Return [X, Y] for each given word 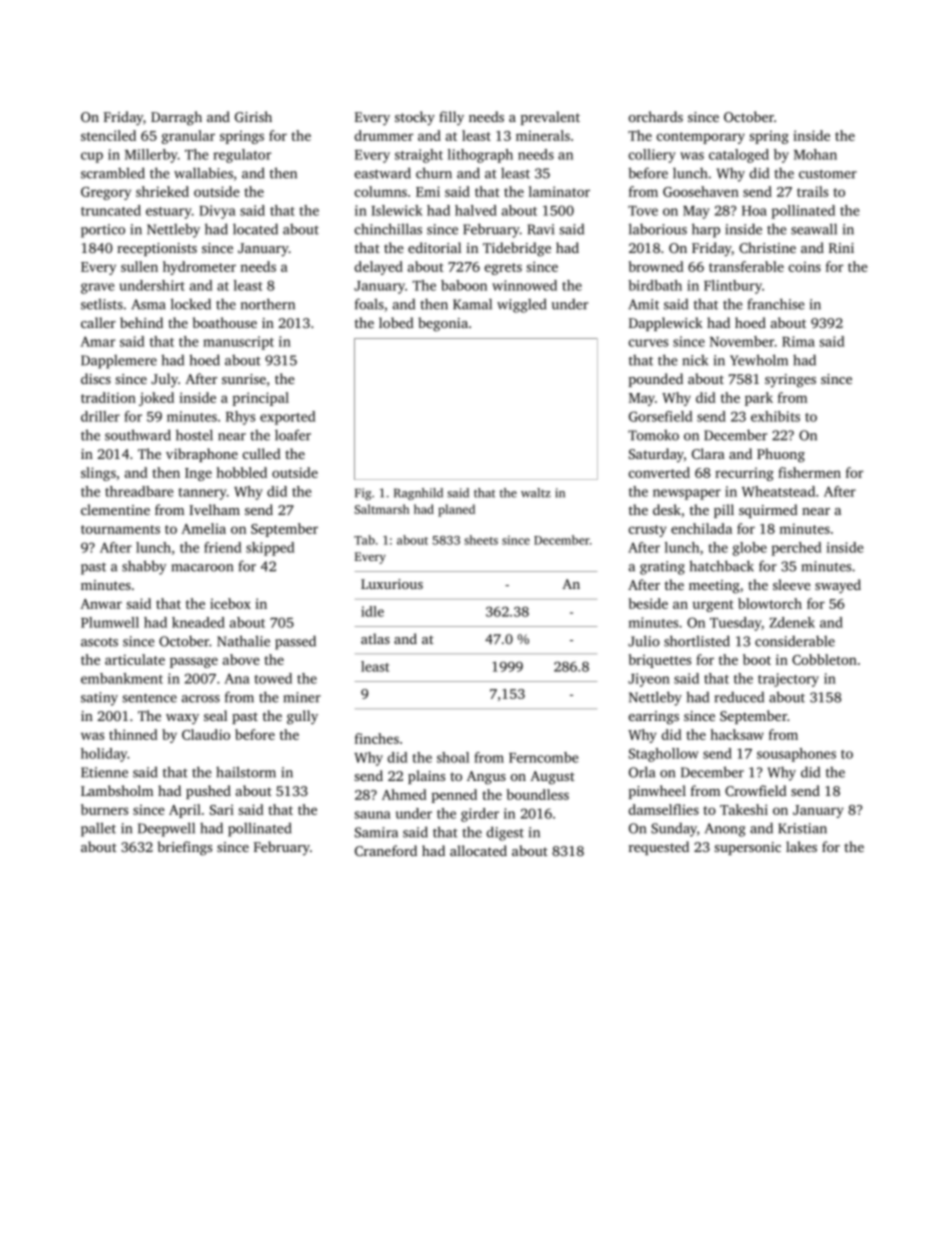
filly [451, 118]
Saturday [656, 455]
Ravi [541, 229]
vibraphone [202, 455]
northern [268, 304]
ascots [99, 642]
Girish [253, 116]
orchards [656, 116]
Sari [222, 810]
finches [377, 738]
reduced [739, 697]
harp [706, 230]
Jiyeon [649, 680]
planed [456, 510]
